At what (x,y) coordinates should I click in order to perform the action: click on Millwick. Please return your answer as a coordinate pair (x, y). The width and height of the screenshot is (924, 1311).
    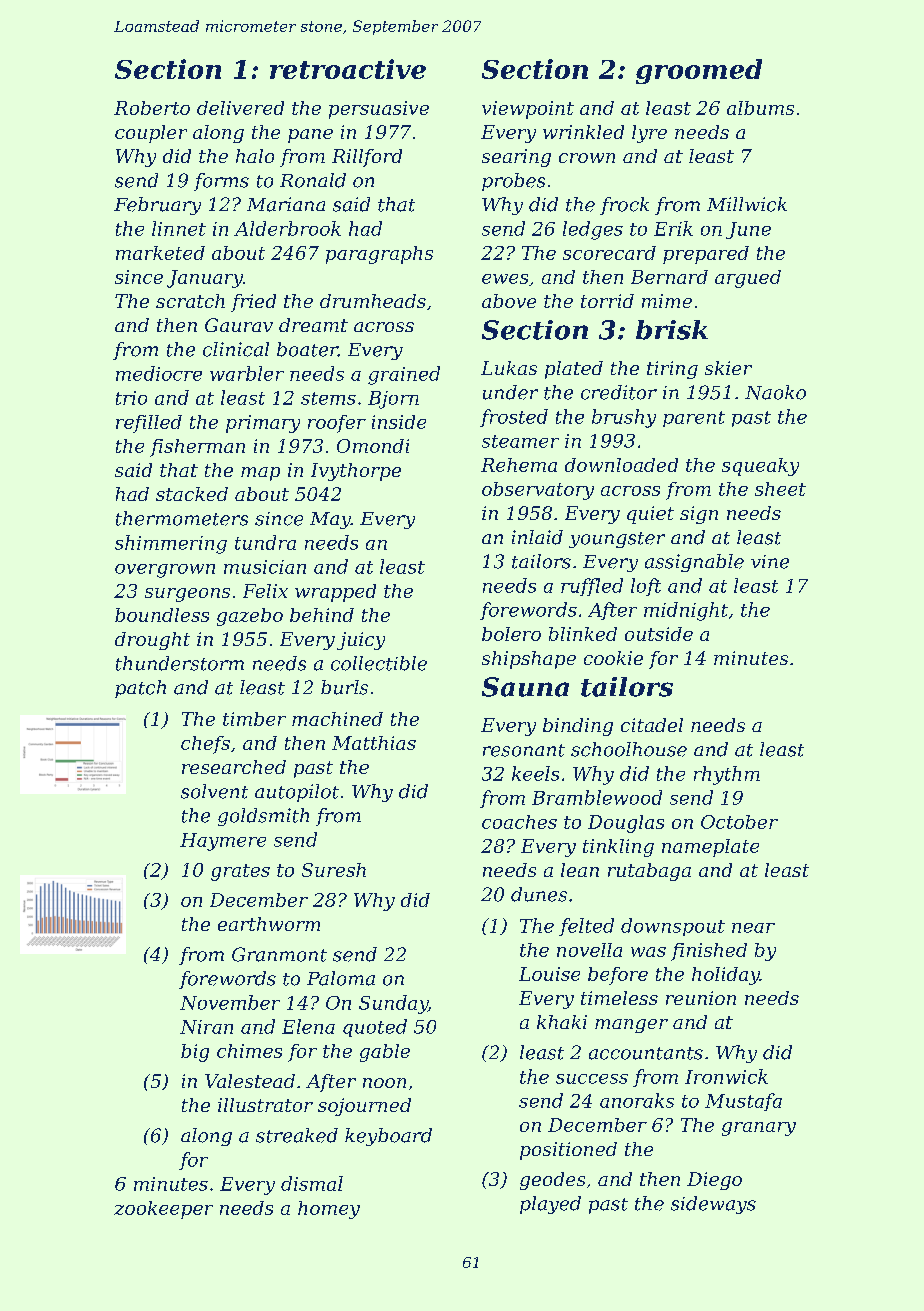
    Looking at the image, I should click on (747, 204).
